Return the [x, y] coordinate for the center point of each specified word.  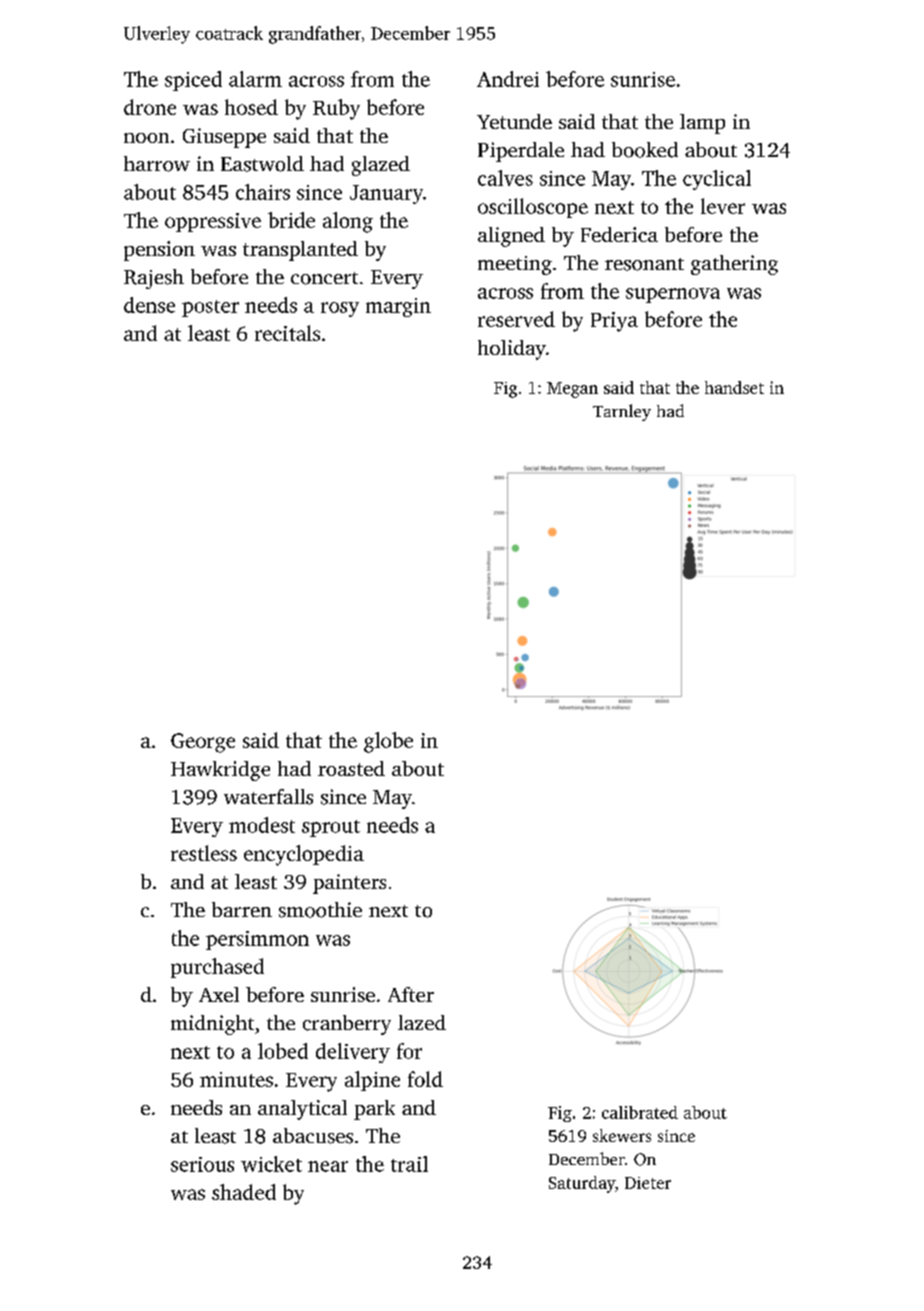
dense [149, 305]
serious [202, 1164]
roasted [351, 768]
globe [388, 742]
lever [723, 206]
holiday [512, 350]
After [411, 994]
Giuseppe [224, 138]
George [203, 743]
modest [262, 825]
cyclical [717, 180]
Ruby [336, 109]
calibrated [640, 1112]
